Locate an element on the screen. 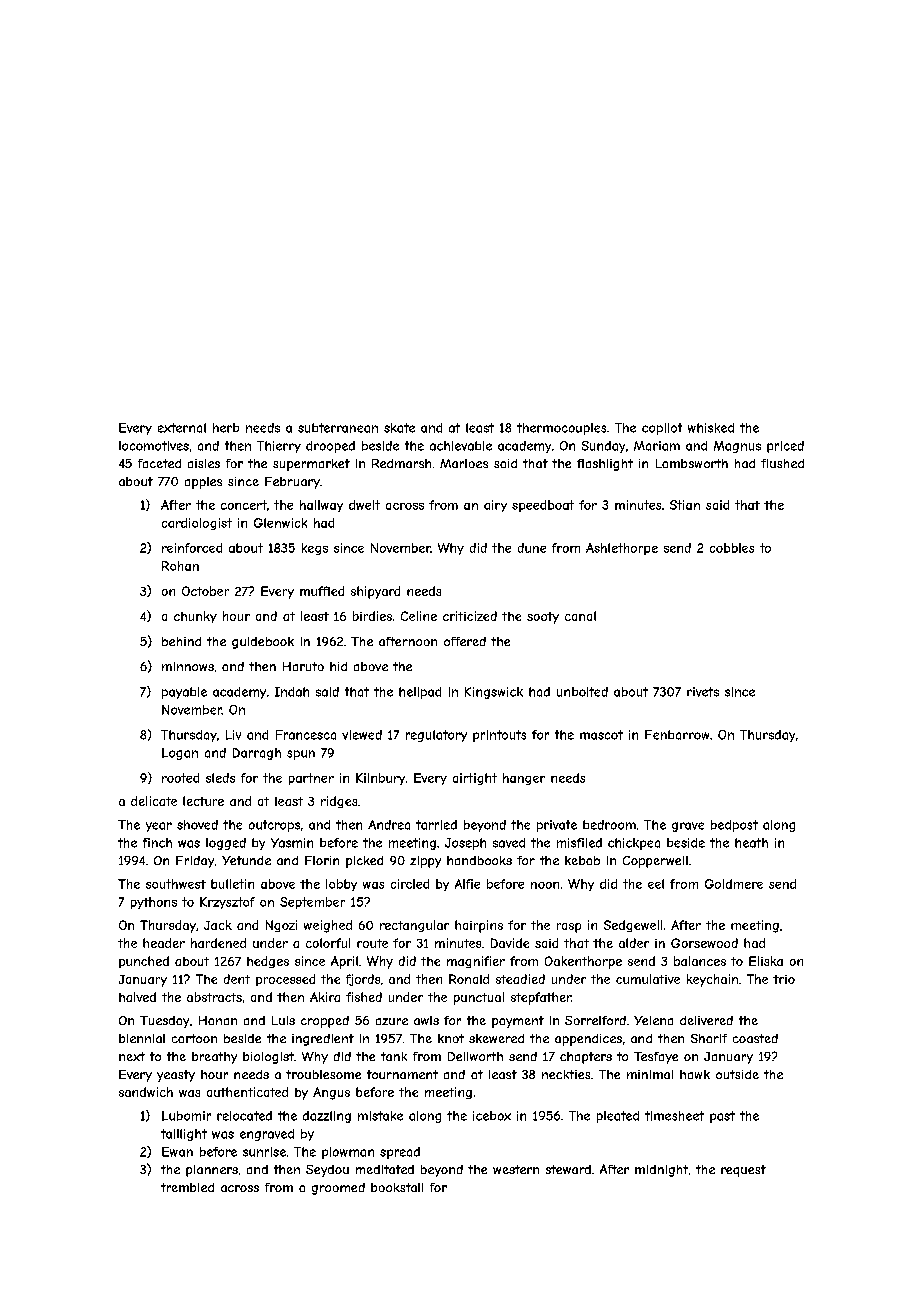 Image resolution: width=924 pixels, height=1308 pixels. Redmarsh is located at coordinates (401, 463).
